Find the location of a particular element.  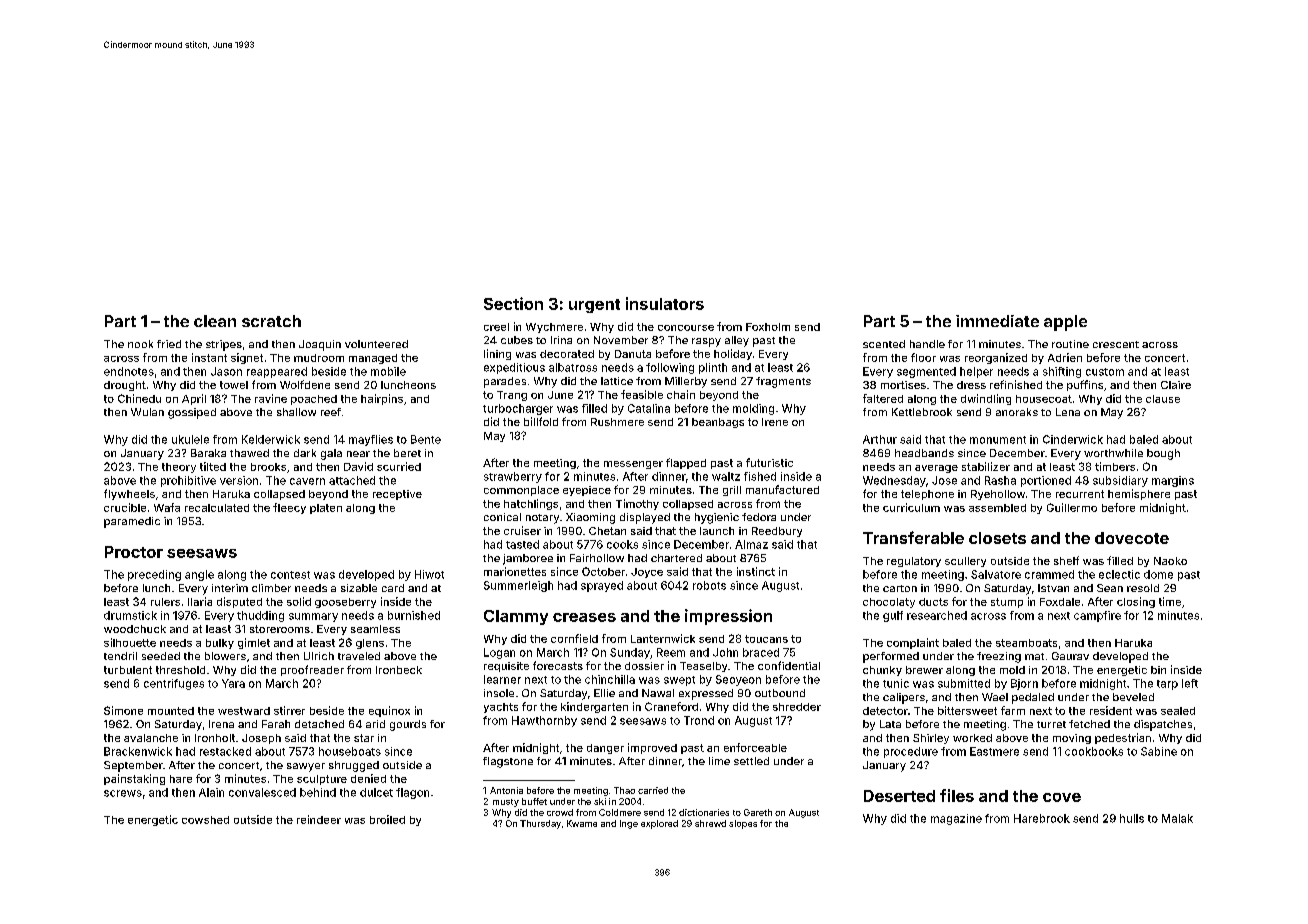

immediate is located at coordinates (997, 321).
